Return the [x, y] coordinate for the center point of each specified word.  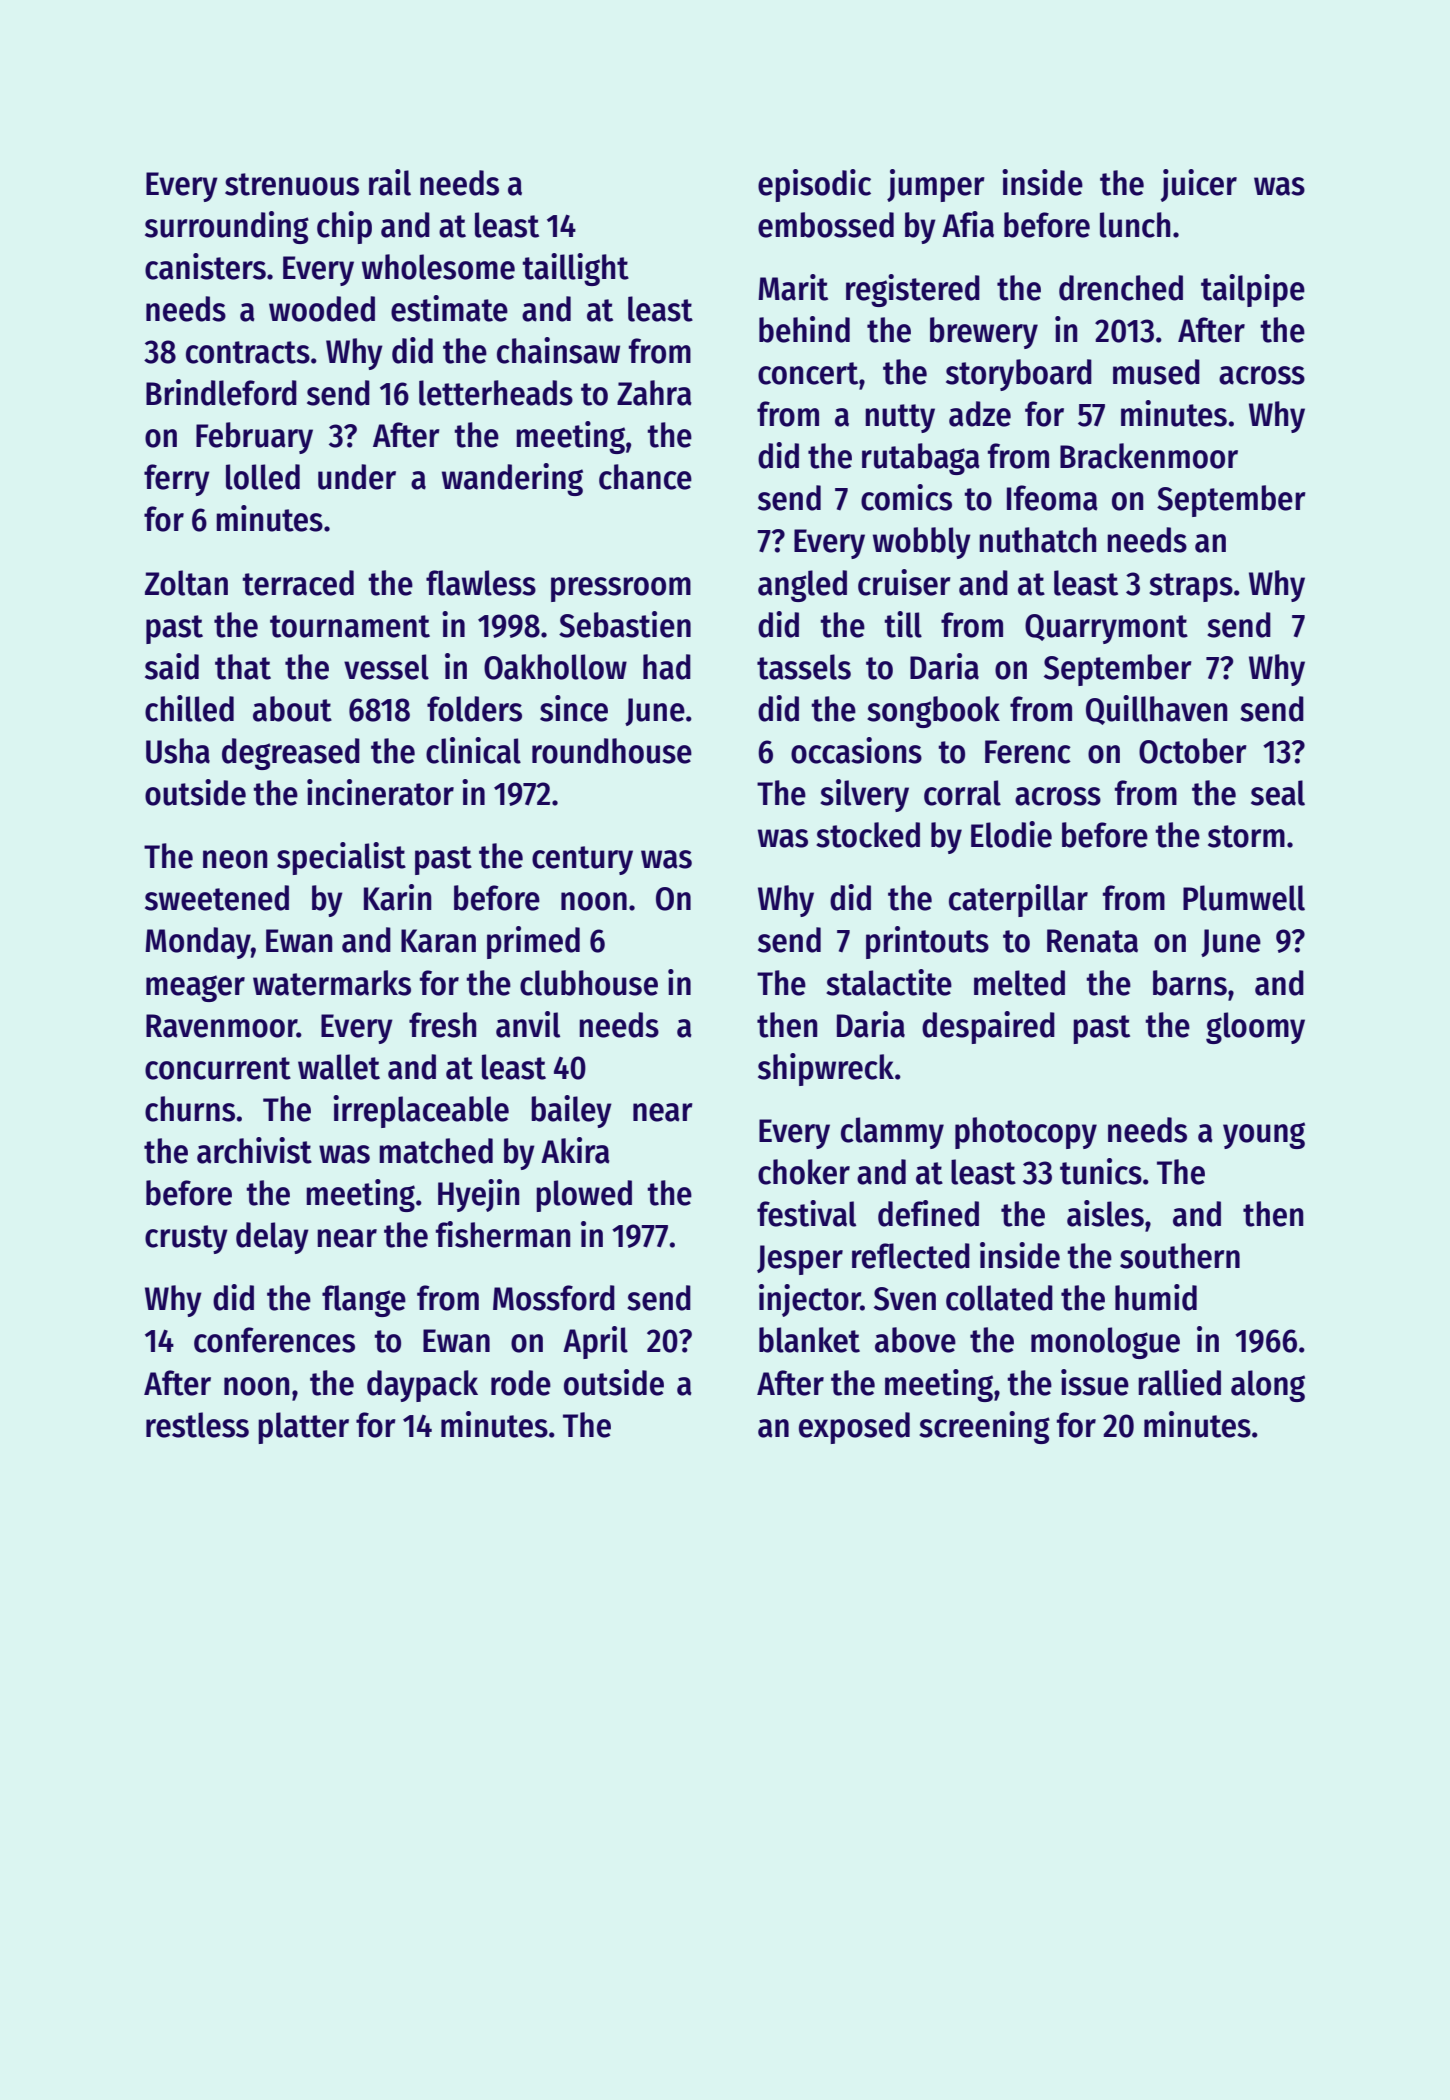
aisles [1105, 1213]
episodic [814, 185]
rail [390, 182]
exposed [854, 1428]
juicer [1198, 185]
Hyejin [478, 1195]
